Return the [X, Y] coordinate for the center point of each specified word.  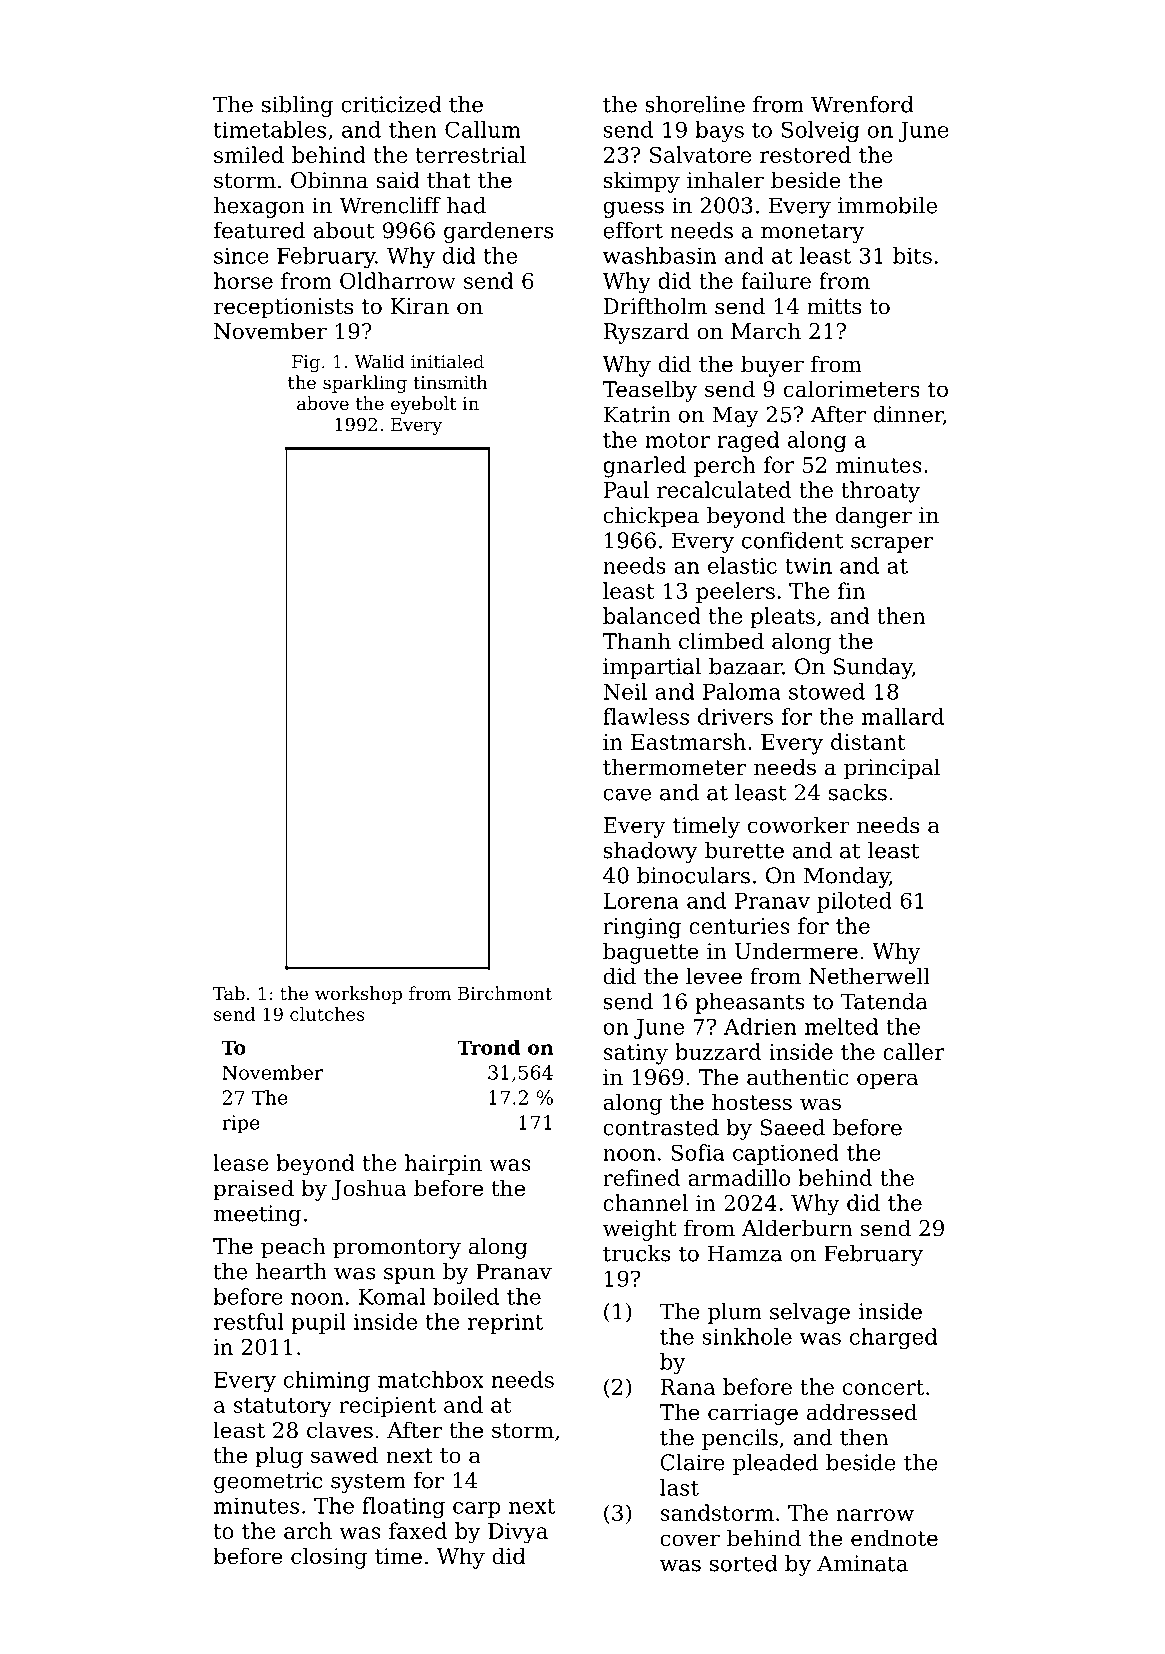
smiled [249, 154]
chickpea [651, 517]
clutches [327, 1014]
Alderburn [797, 1228]
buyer [772, 366]
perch [725, 466]
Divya [518, 1533]
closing [329, 1558]
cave [627, 795]
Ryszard [646, 333]
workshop [358, 995]
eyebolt [423, 405]
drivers [735, 716]
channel [645, 1202]
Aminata [862, 1563]
